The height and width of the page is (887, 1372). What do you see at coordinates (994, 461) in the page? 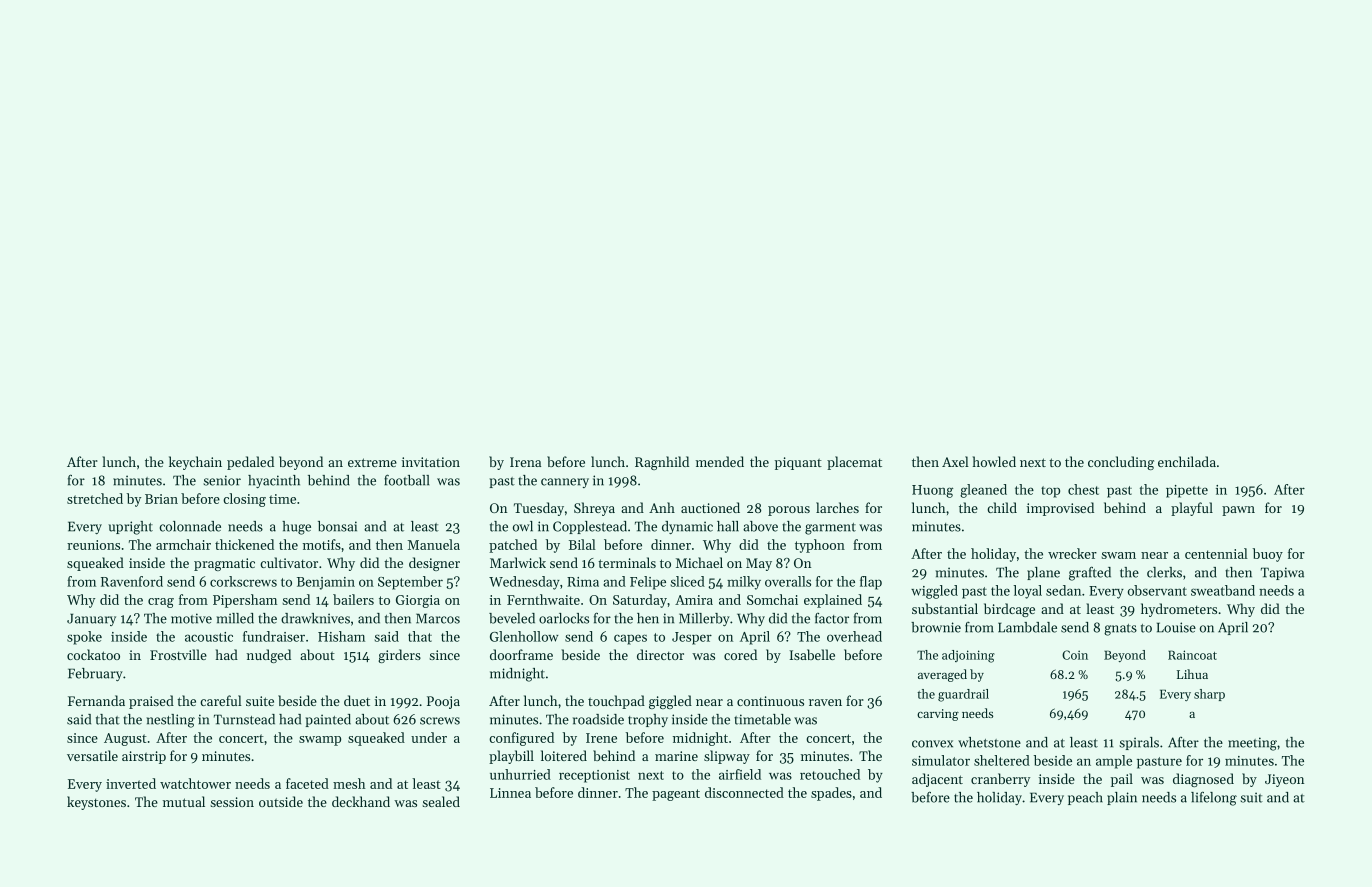
I see `howled` at bounding box center [994, 461].
